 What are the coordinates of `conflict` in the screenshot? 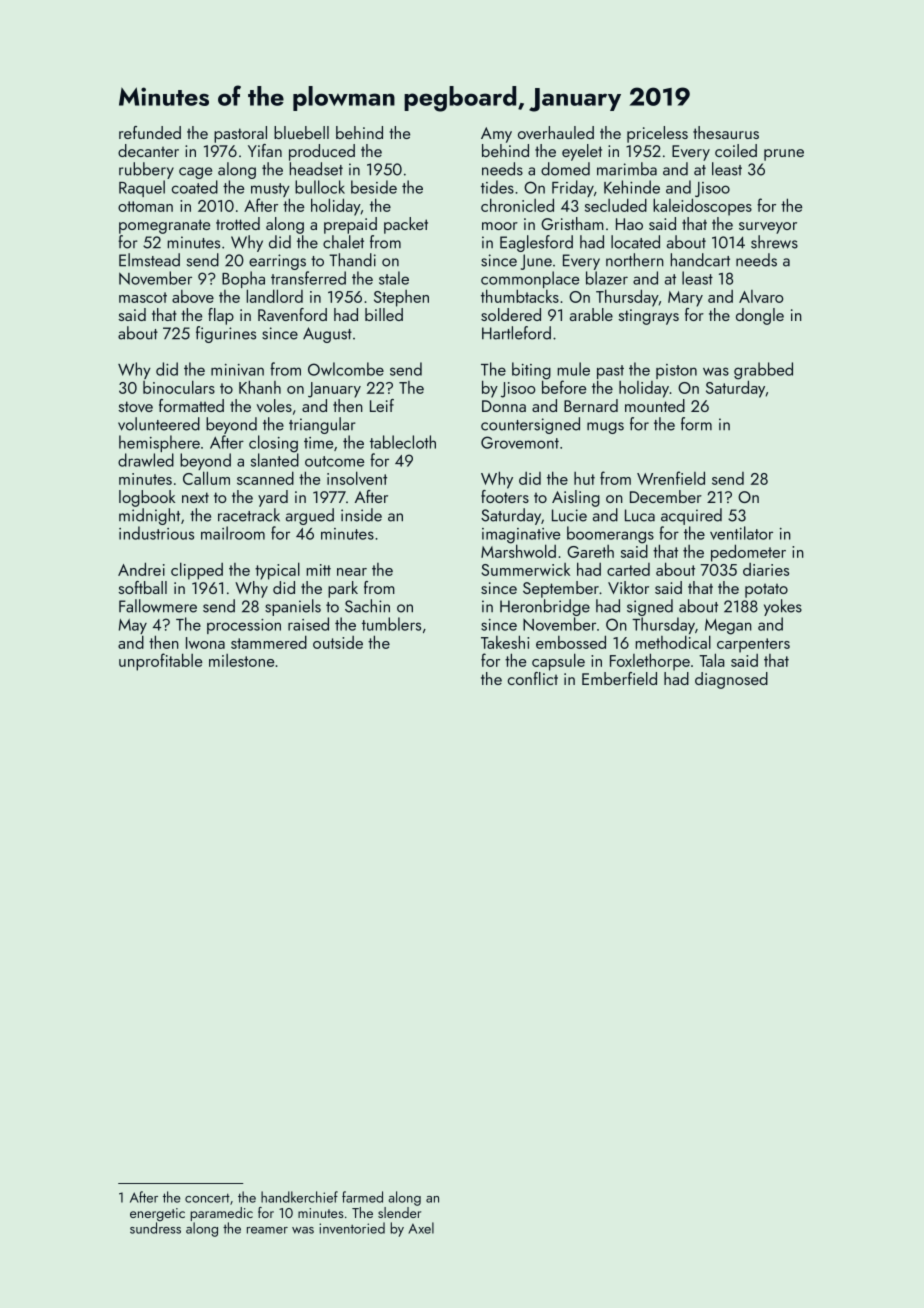 It's located at (533, 678).
